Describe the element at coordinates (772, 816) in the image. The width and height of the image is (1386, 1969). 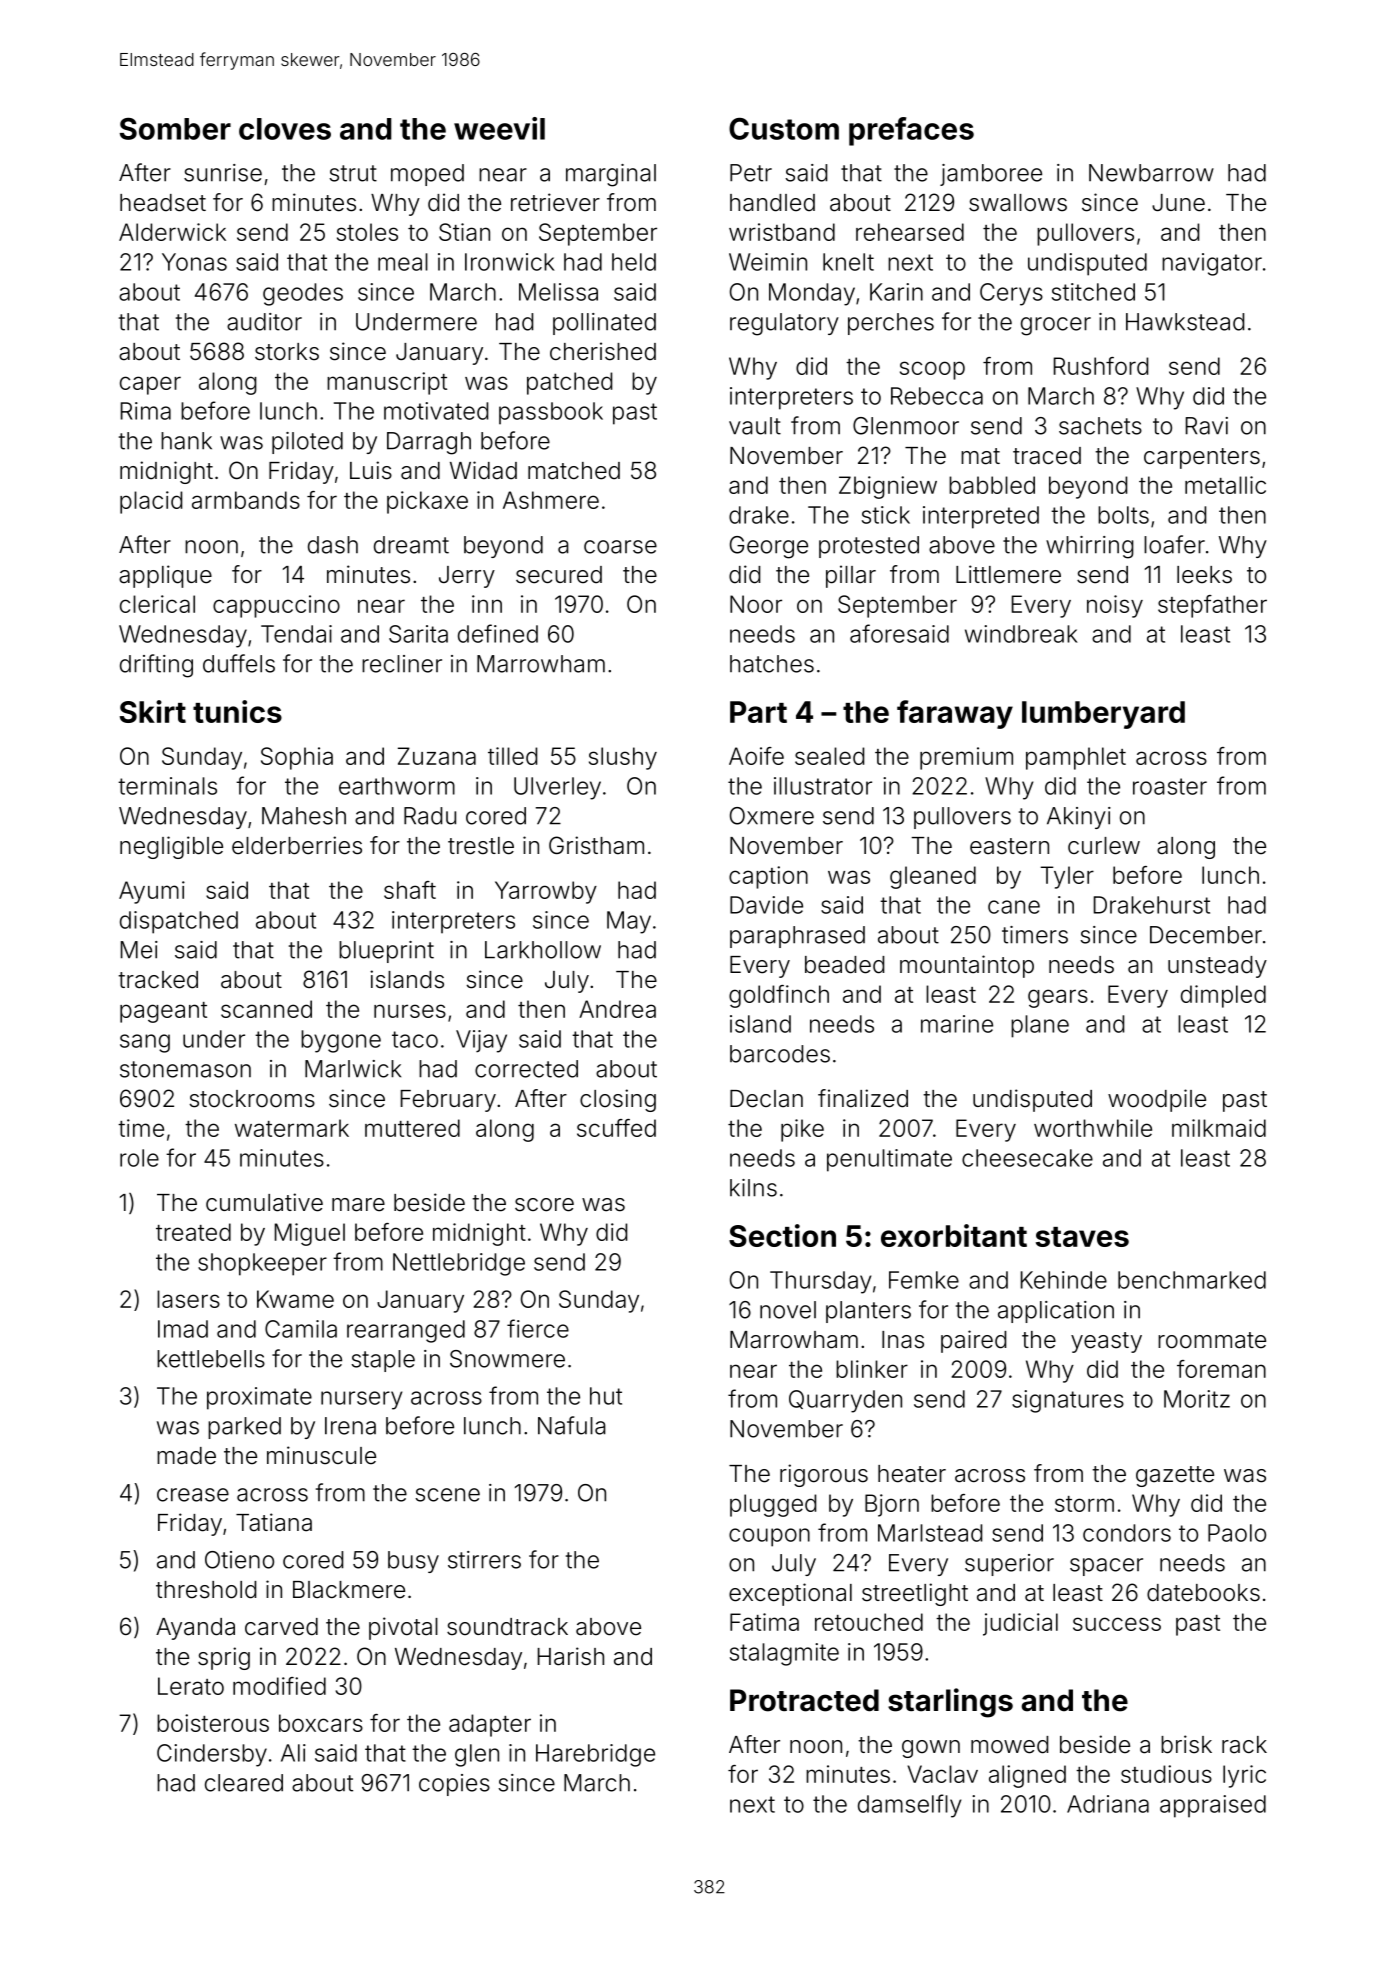
I see `Oxmere` at that location.
